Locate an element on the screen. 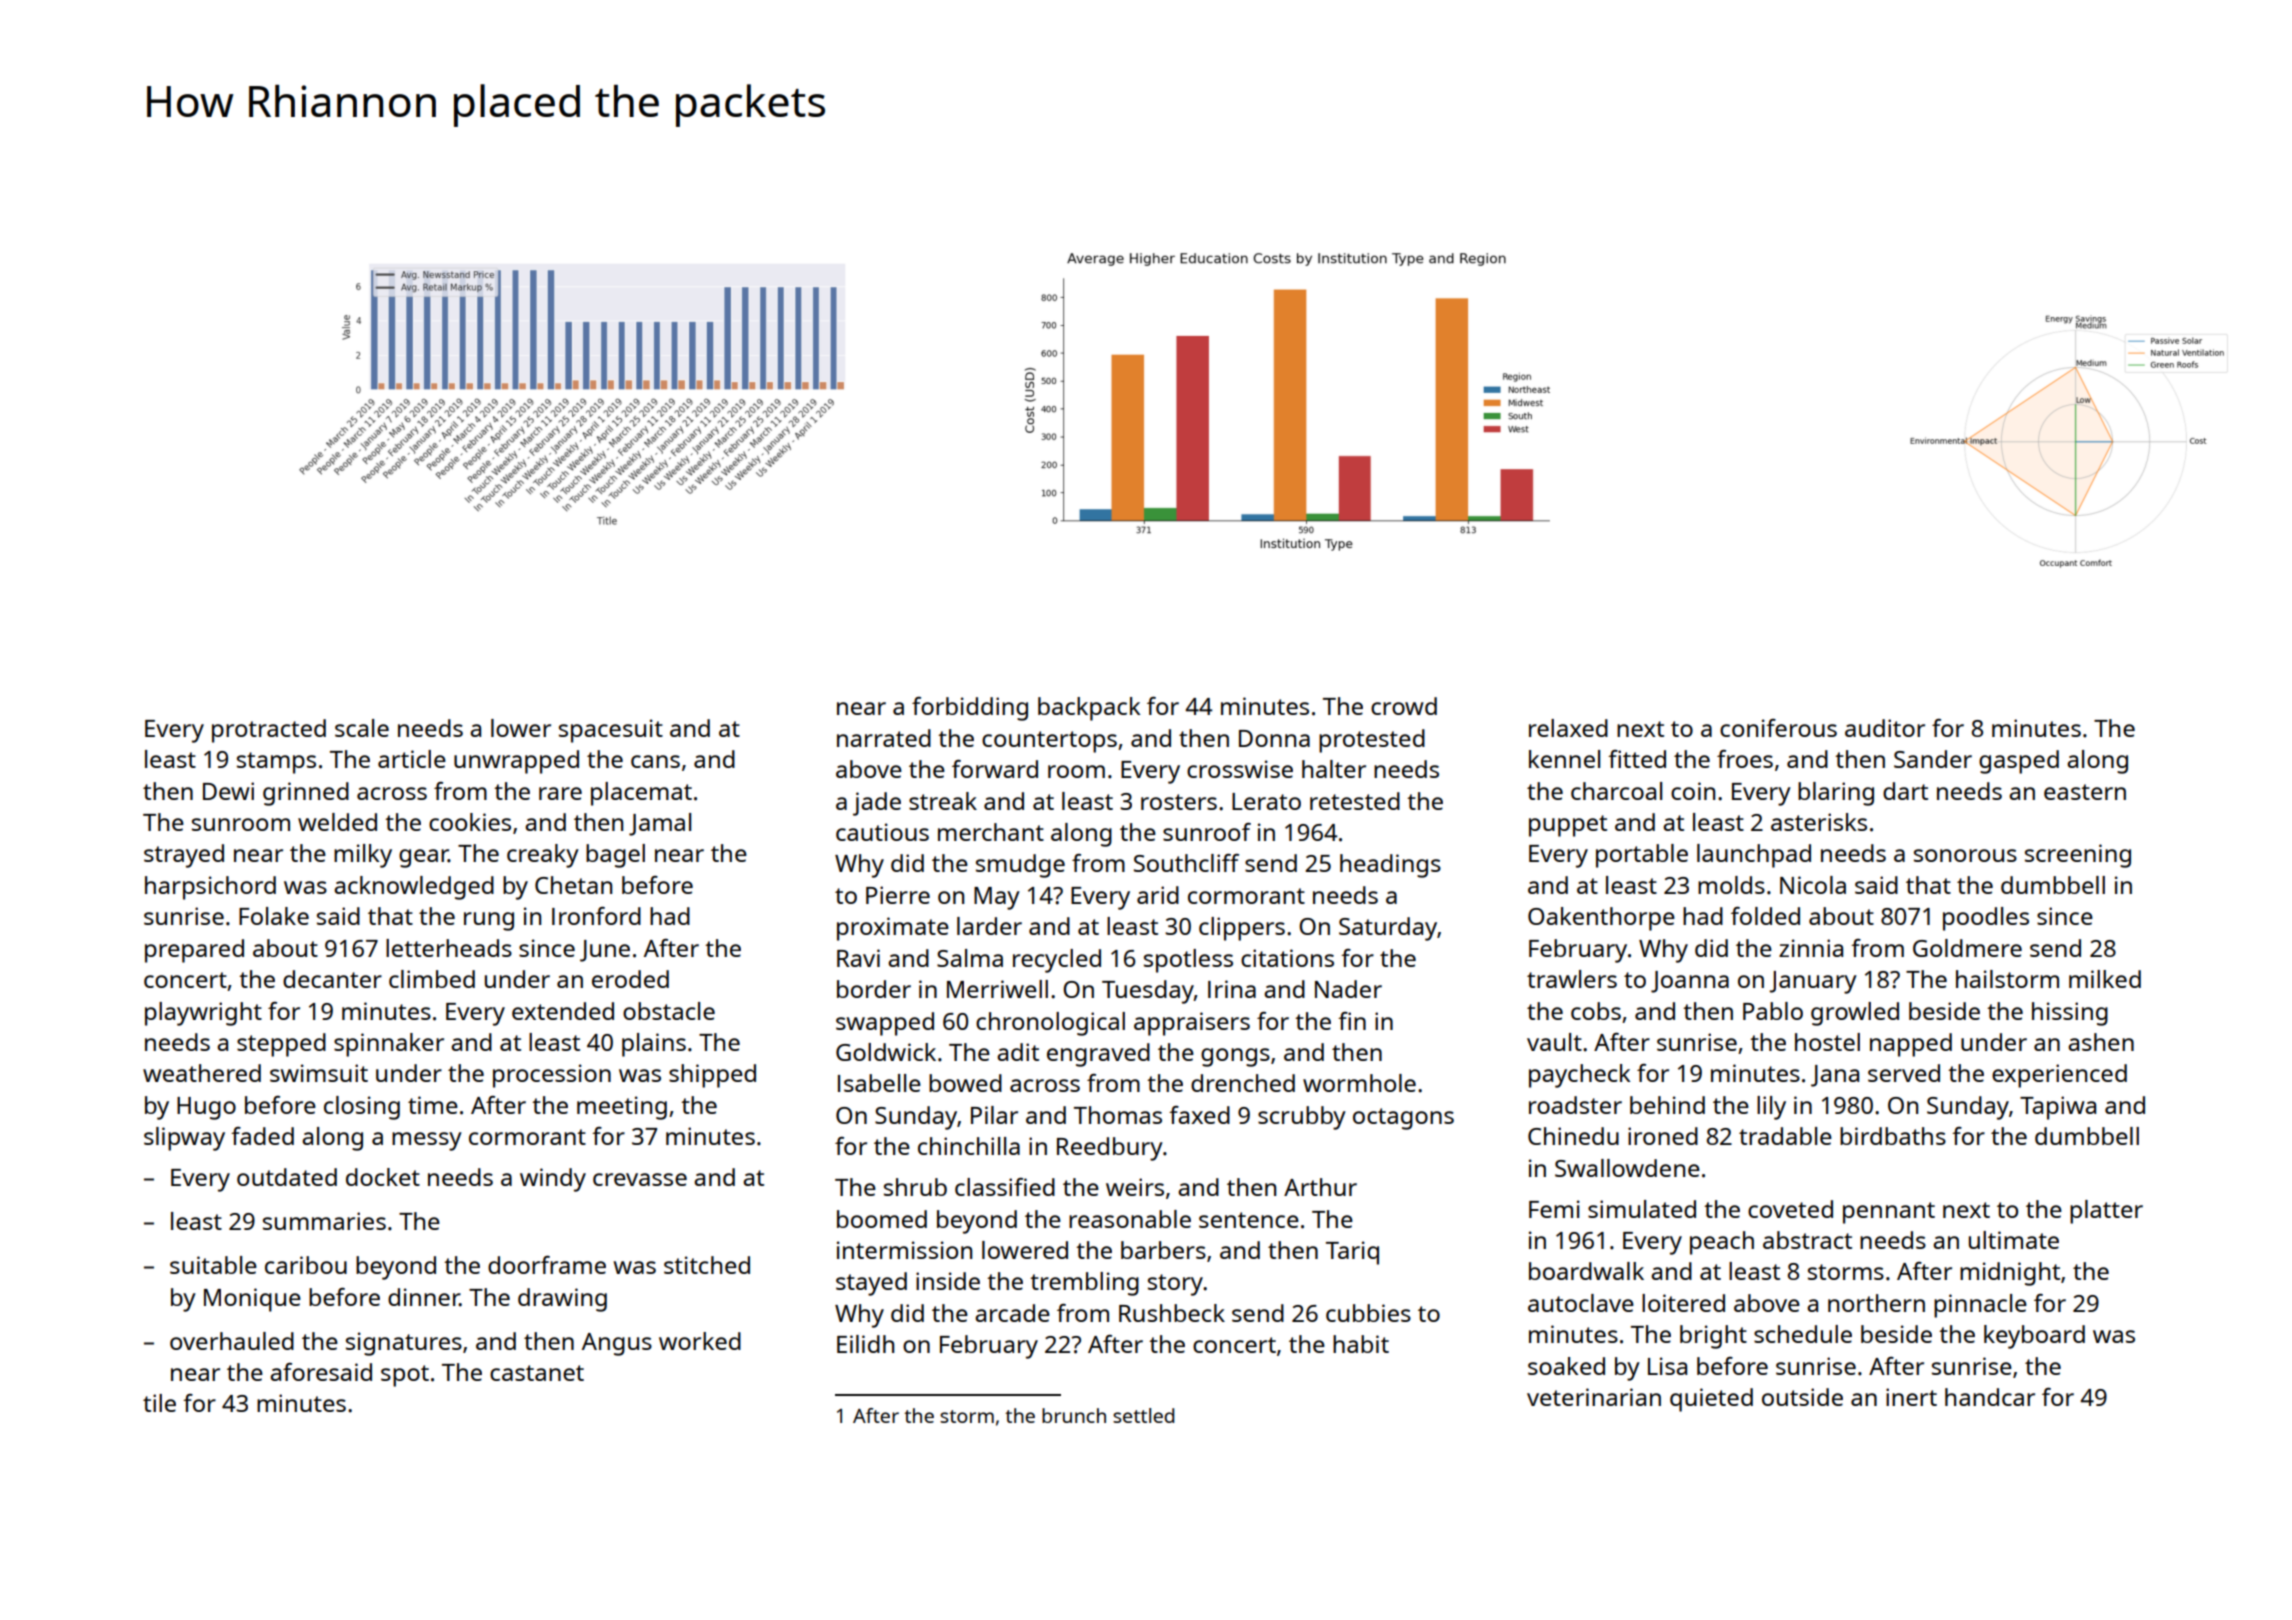 This screenshot has height=1620, width=2292. crevasse is located at coordinates (640, 1179).
